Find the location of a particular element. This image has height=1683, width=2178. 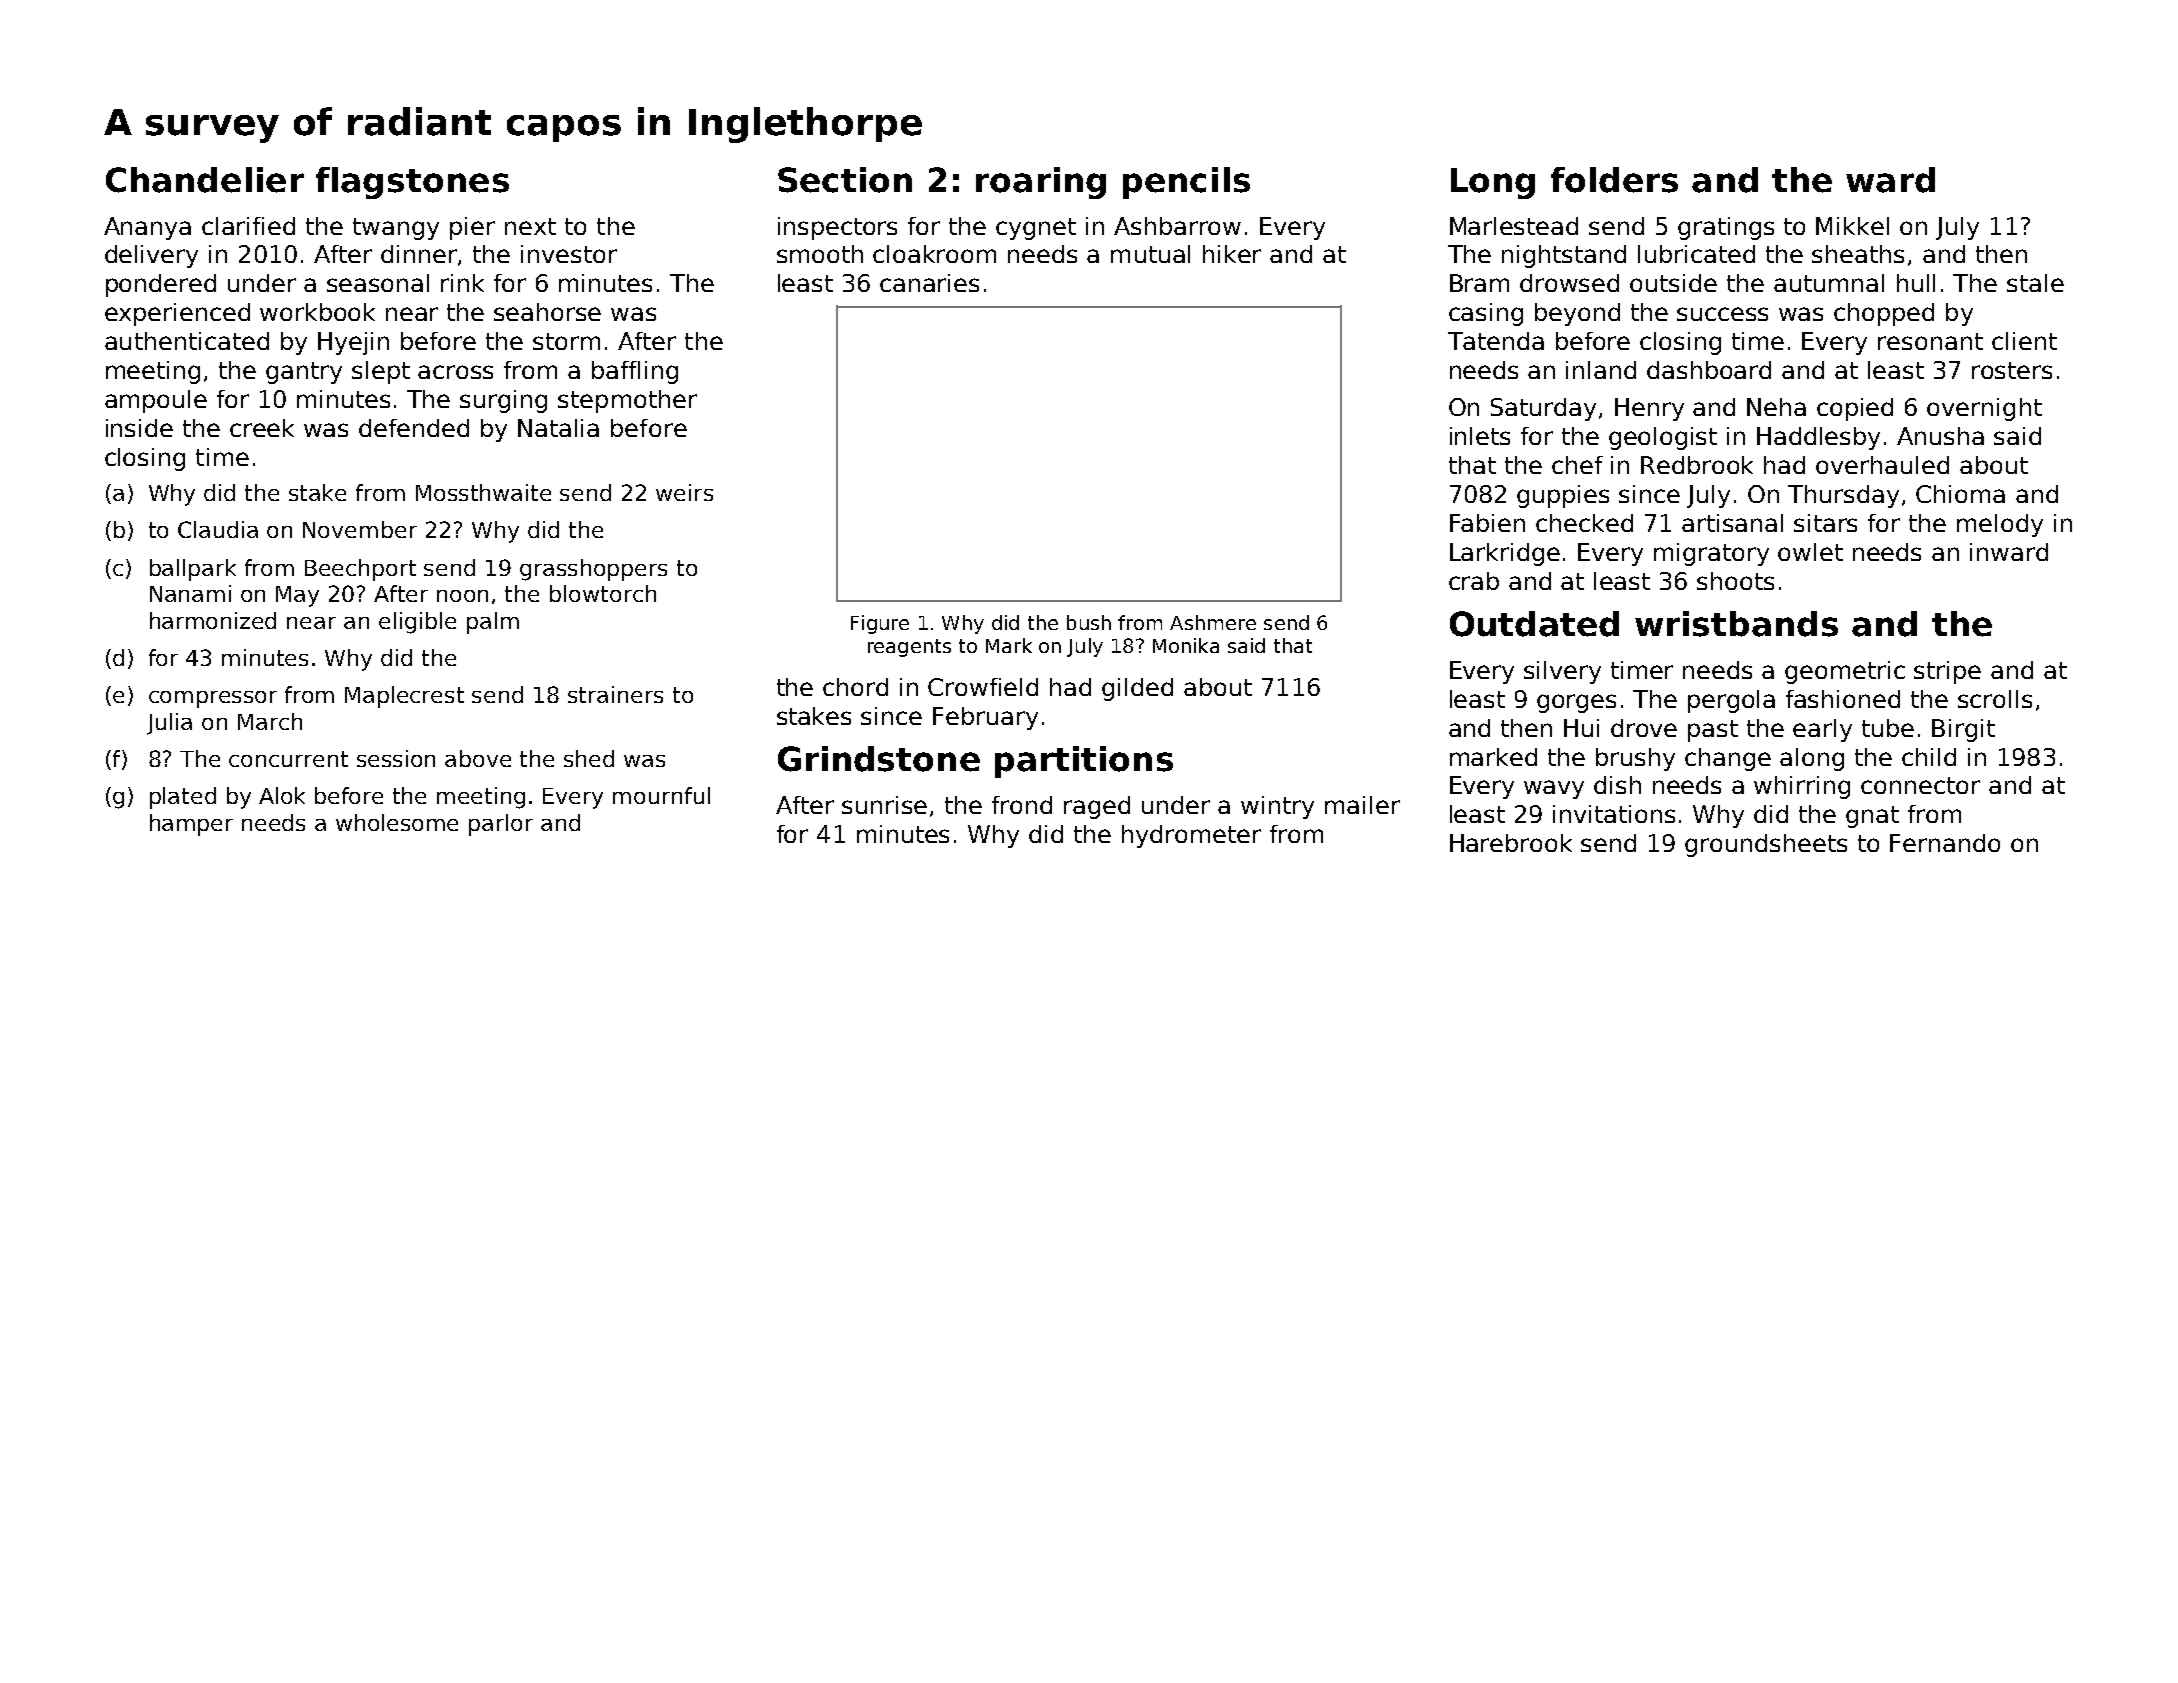

migratory is located at coordinates (1711, 554).
